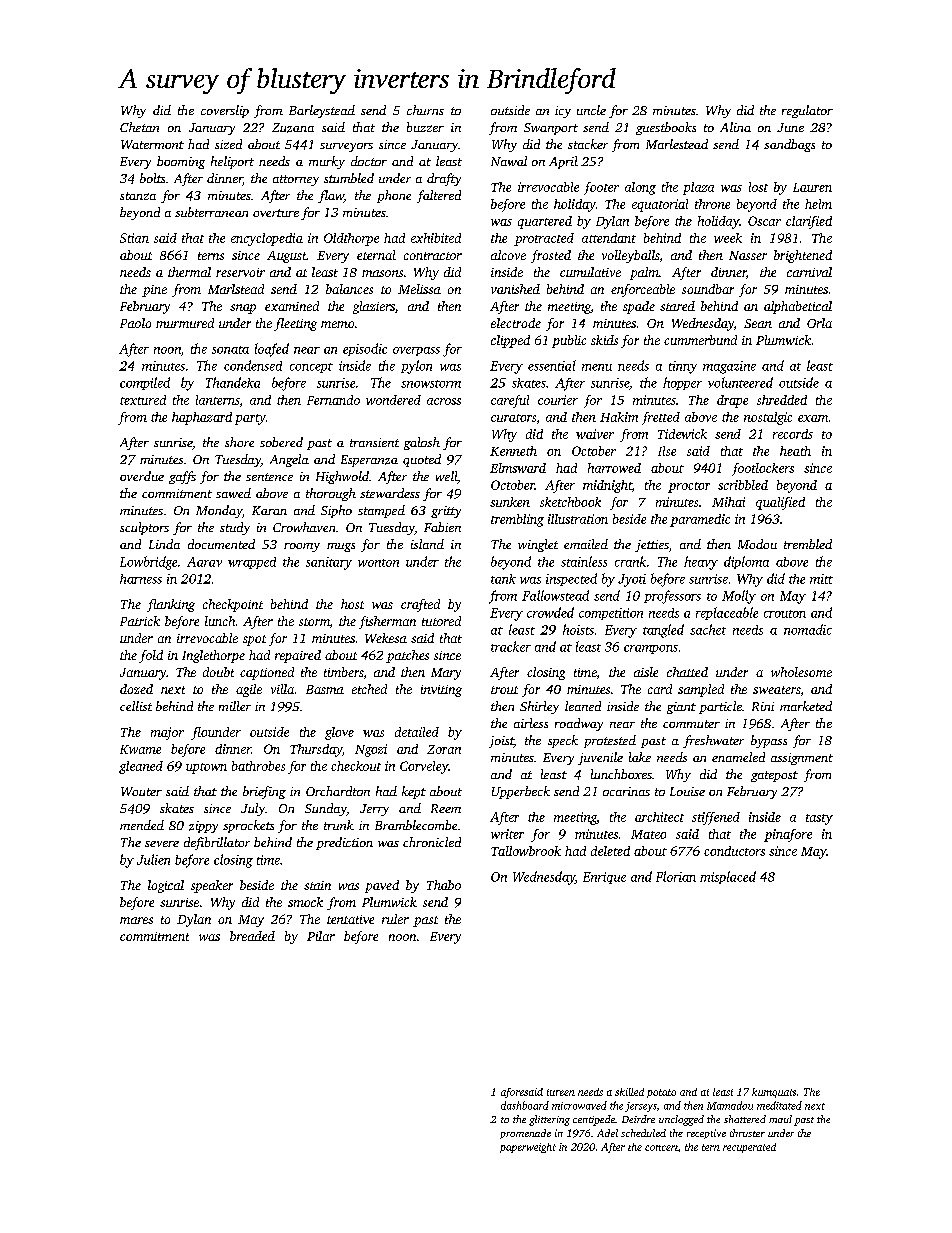  I want to click on mitt, so click(821, 579).
